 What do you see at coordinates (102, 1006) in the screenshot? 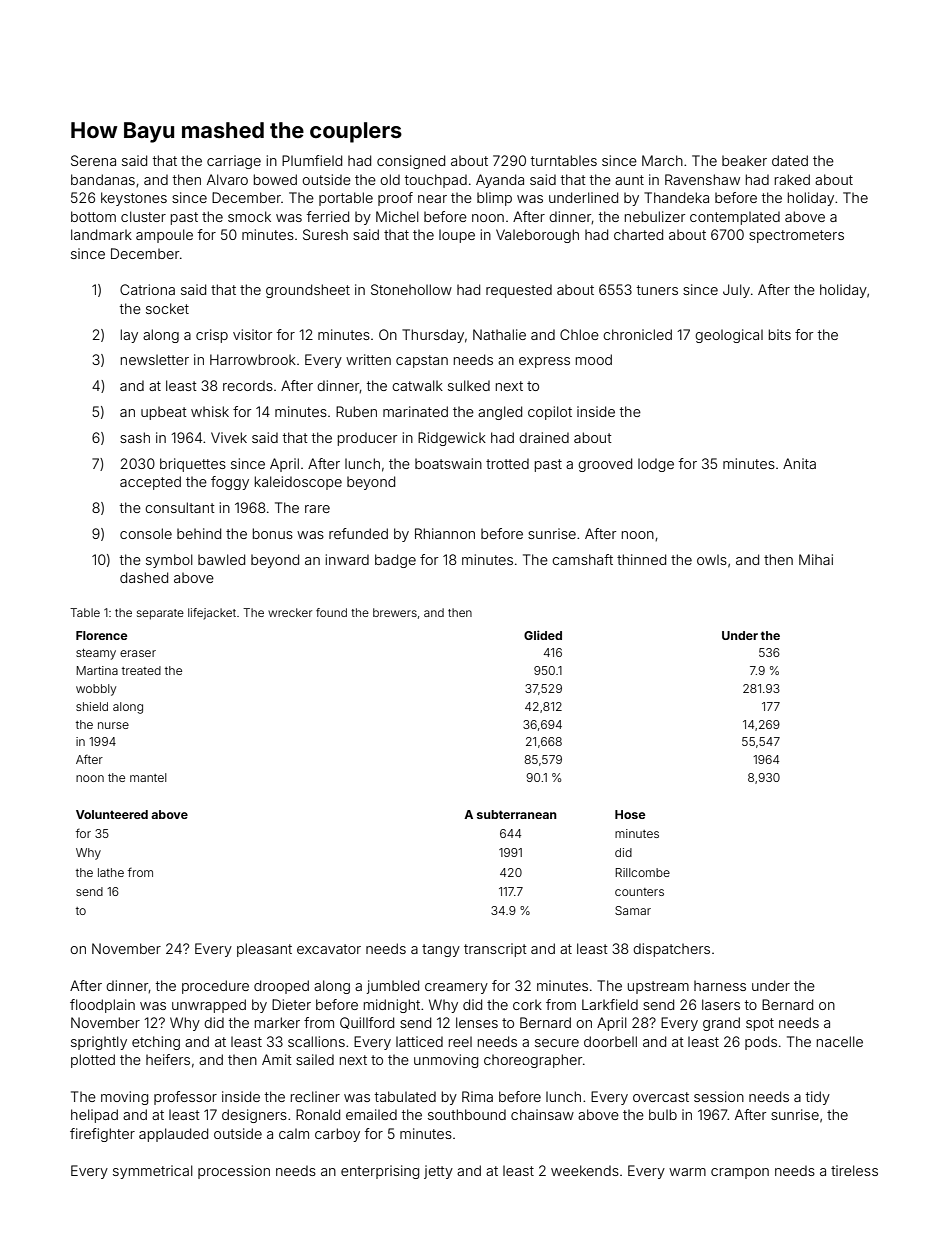
I see `floodplain` at bounding box center [102, 1006].
